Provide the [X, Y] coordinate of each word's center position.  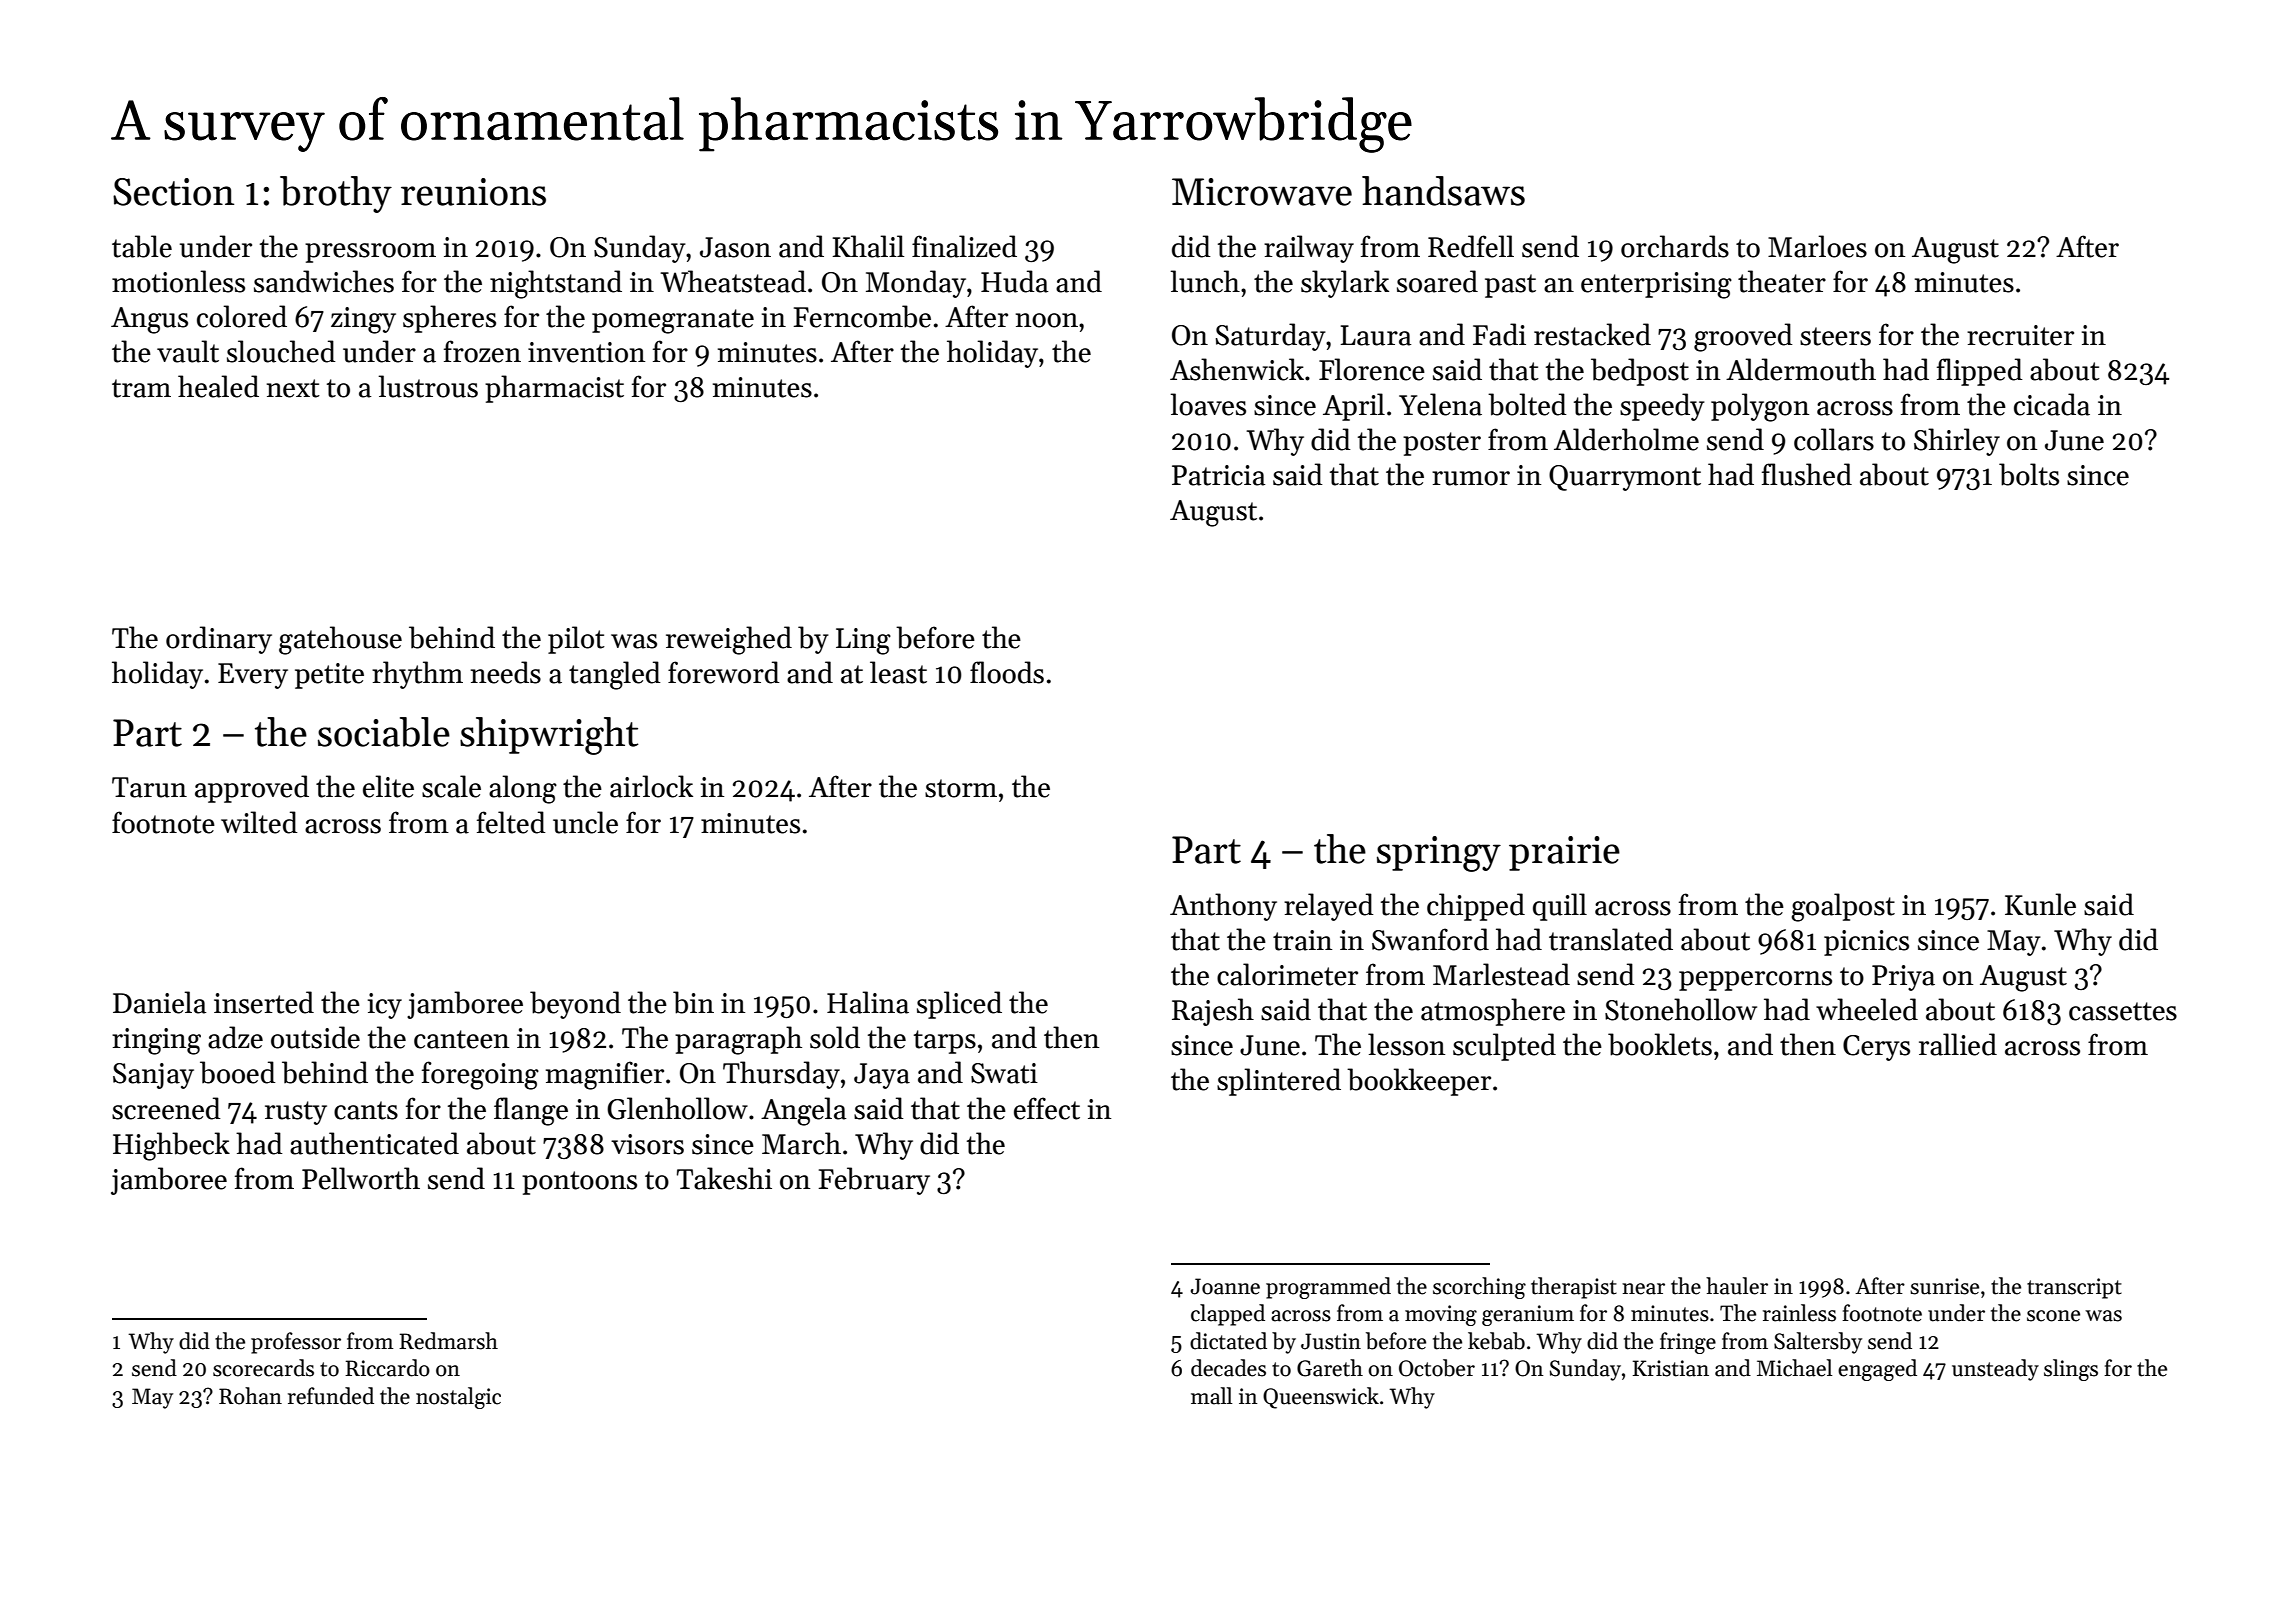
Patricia [1218, 475]
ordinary [219, 640]
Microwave [1262, 192]
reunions [473, 192]
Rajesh [1213, 1012]
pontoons [579, 1183]
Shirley [1957, 442]
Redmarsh [448, 1341]
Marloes [1817, 246]
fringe [1688, 1343]
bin [693, 1002]
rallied [1958, 1044]
